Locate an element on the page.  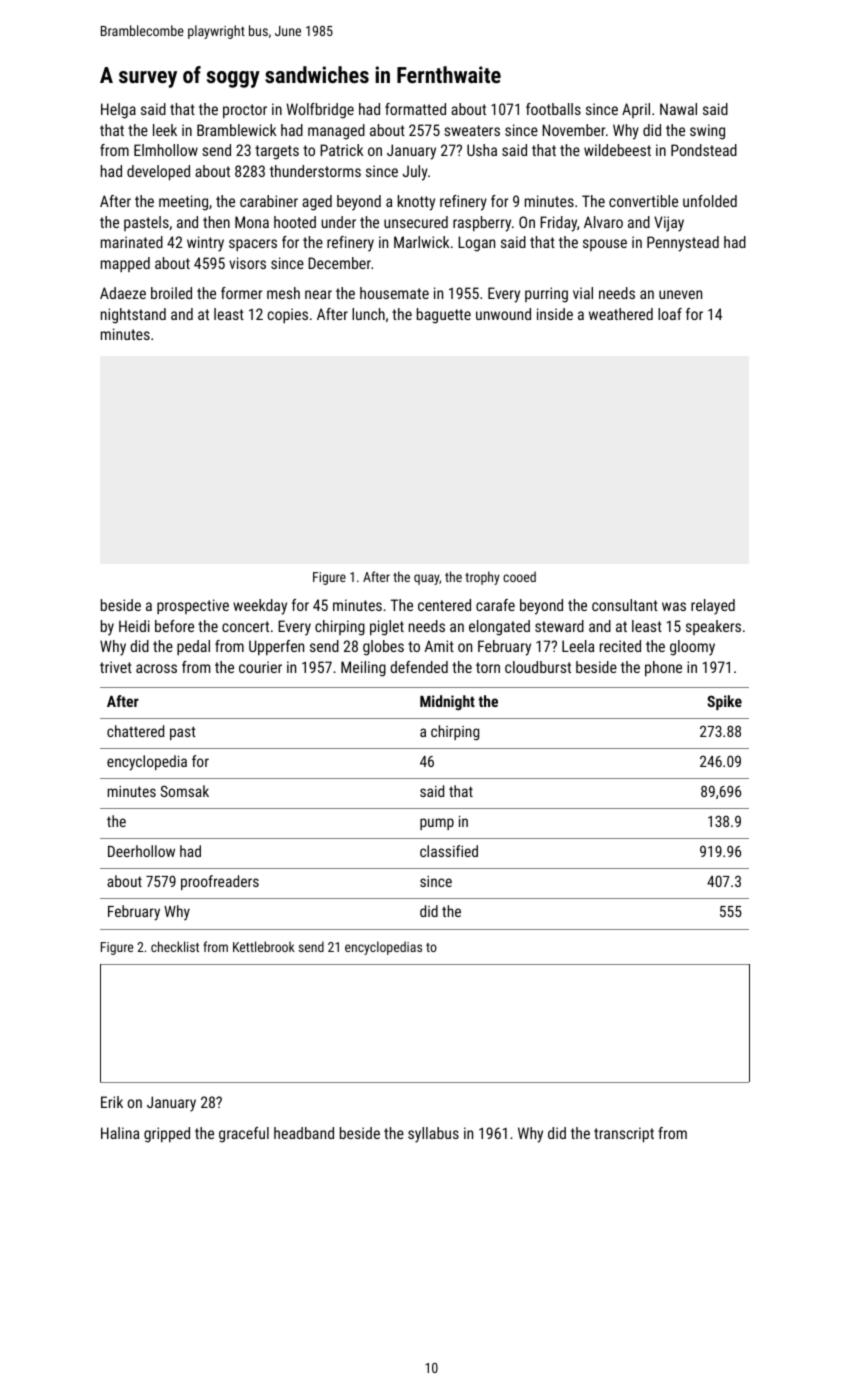
Wolfbridge is located at coordinates (320, 111).
